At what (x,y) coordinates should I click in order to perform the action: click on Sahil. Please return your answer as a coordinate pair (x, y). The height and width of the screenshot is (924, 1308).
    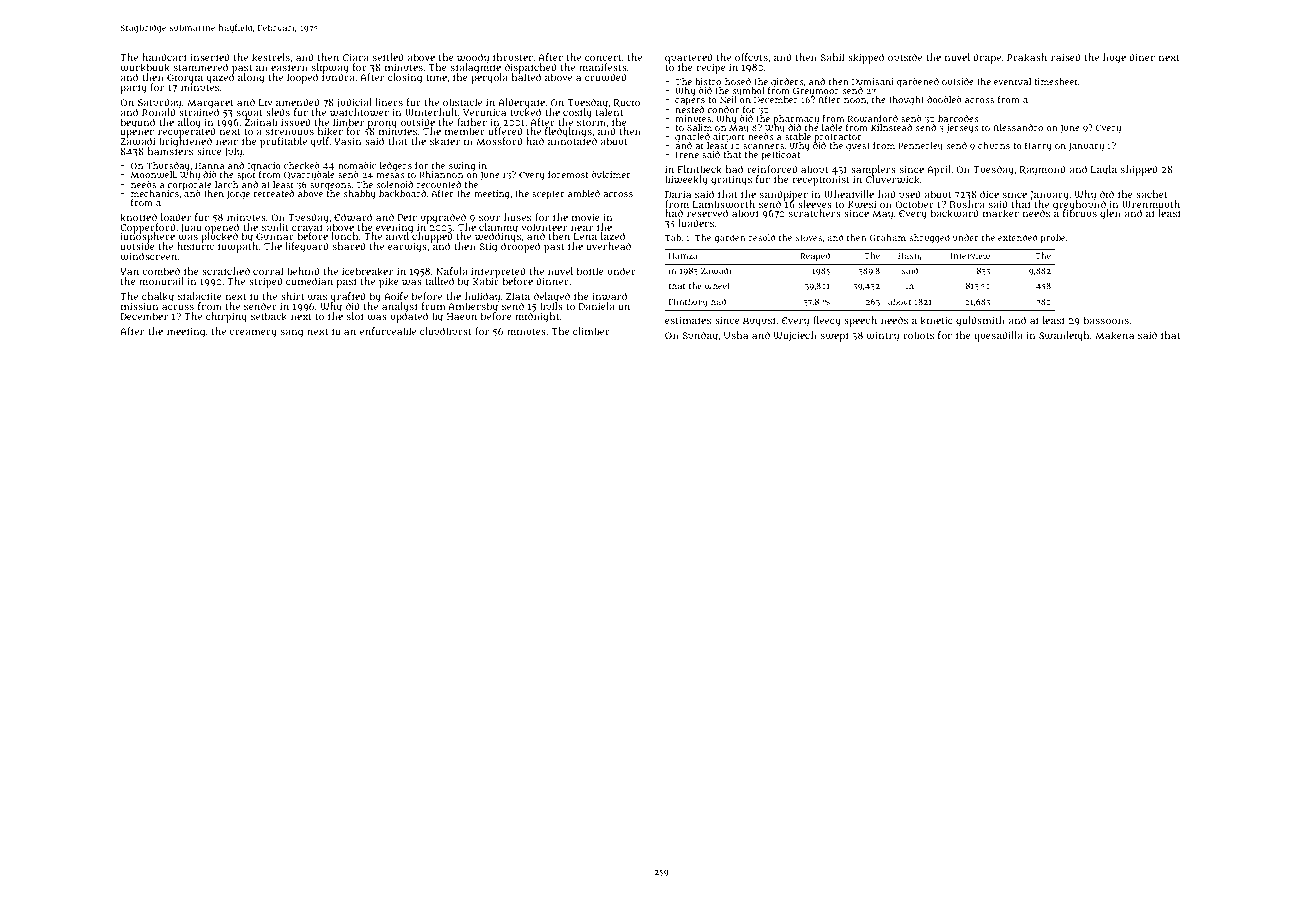
    Looking at the image, I should click on (832, 57).
